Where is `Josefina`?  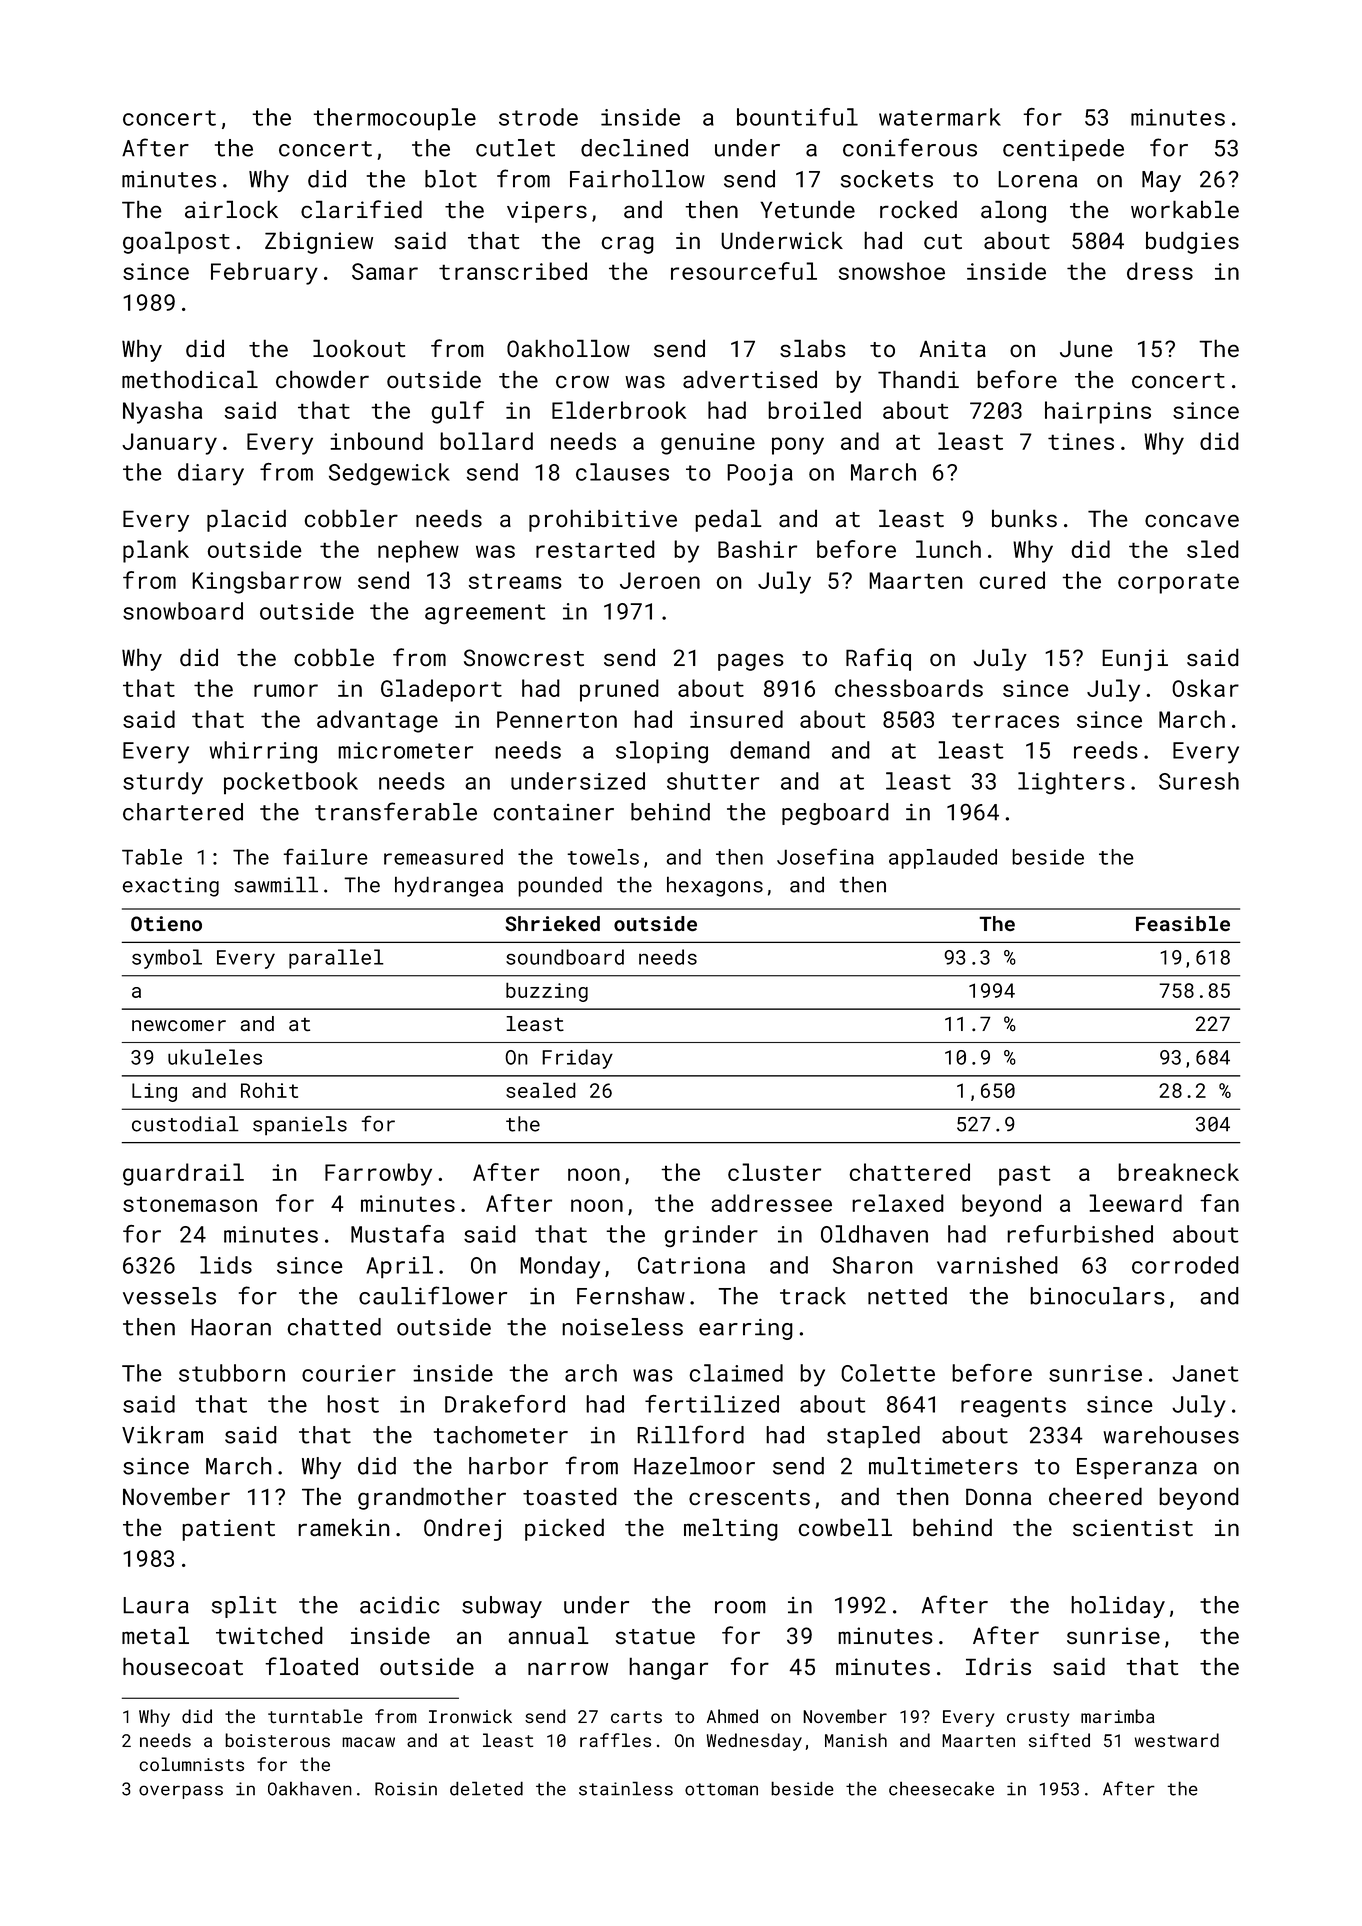 Josefina is located at coordinates (825, 856).
